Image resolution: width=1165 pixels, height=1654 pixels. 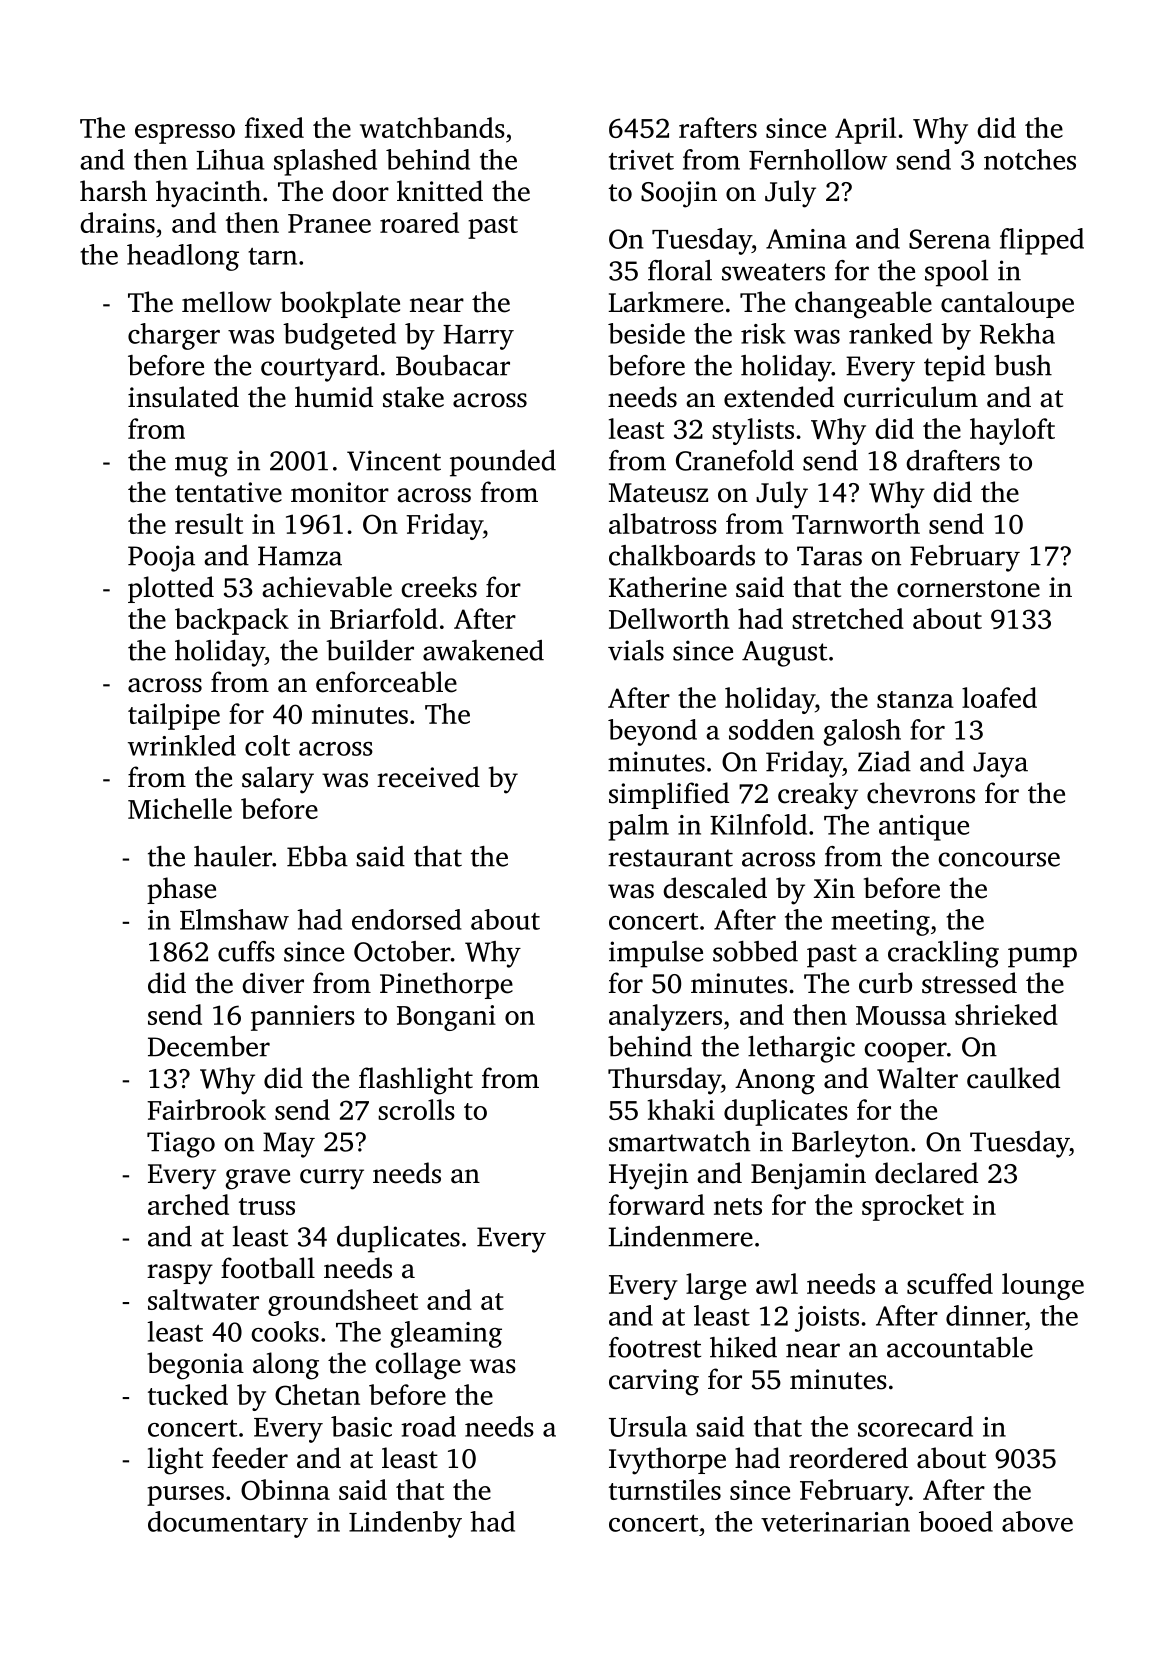 What do you see at coordinates (1006, 1014) in the page?
I see `shrieked` at bounding box center [1006, 1014].
